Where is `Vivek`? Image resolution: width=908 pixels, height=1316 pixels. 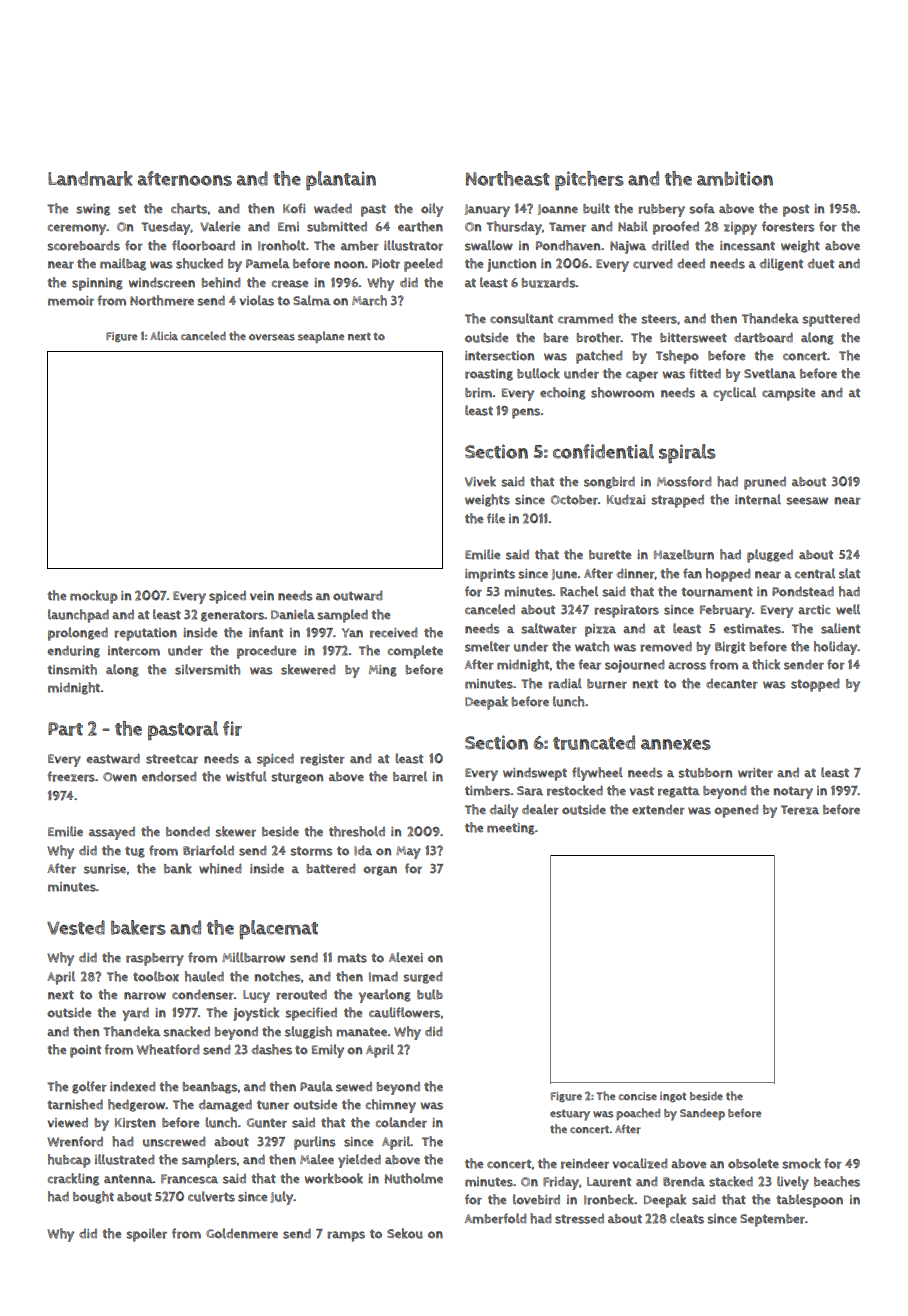 Vivek is located at coordinates (480, 481).
